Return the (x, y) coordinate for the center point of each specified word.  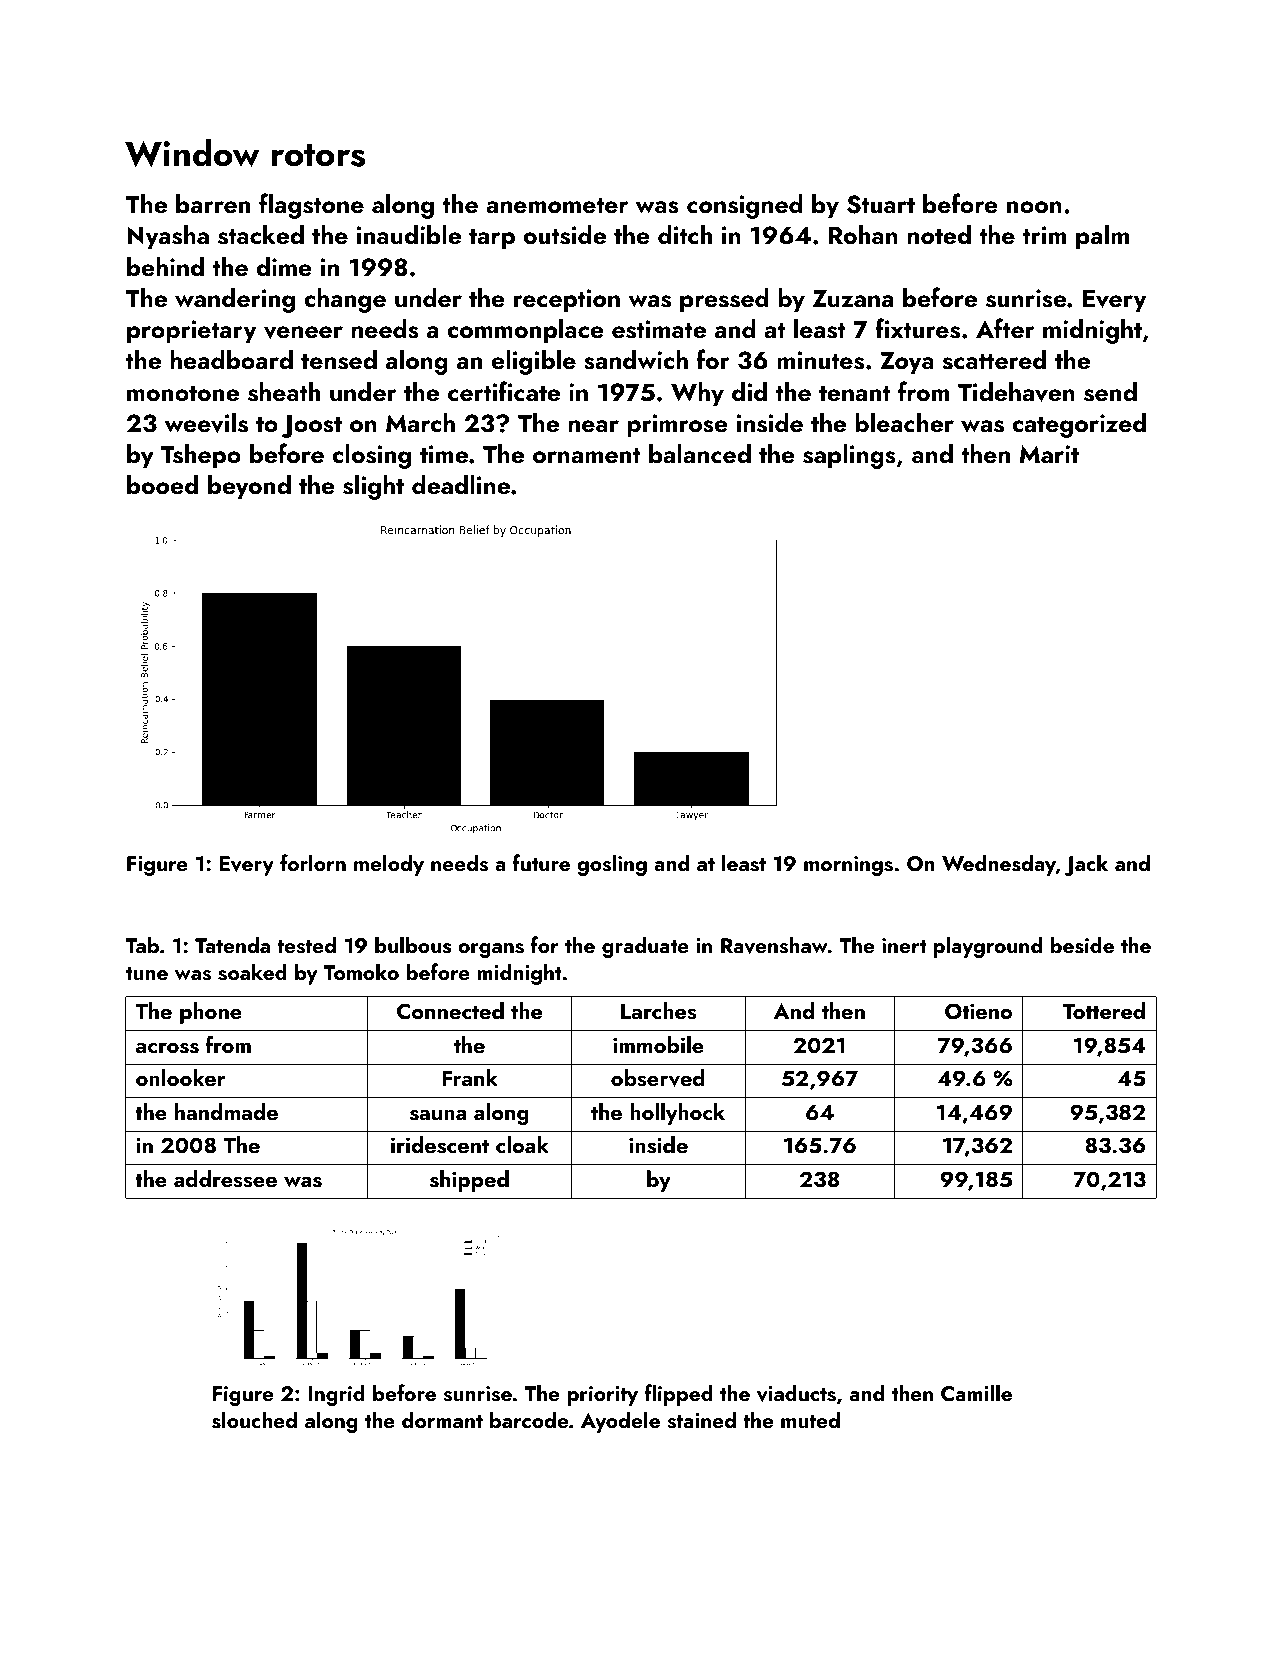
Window (192, 153)
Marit (1049, 454)
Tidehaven (1016, 392)
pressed (724, 300)
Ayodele (620, 1422)
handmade (226, 1111)
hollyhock (677, 1114)
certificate (504, 391)
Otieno (978, 1011)
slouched (254, 1420)
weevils (206, 423)
